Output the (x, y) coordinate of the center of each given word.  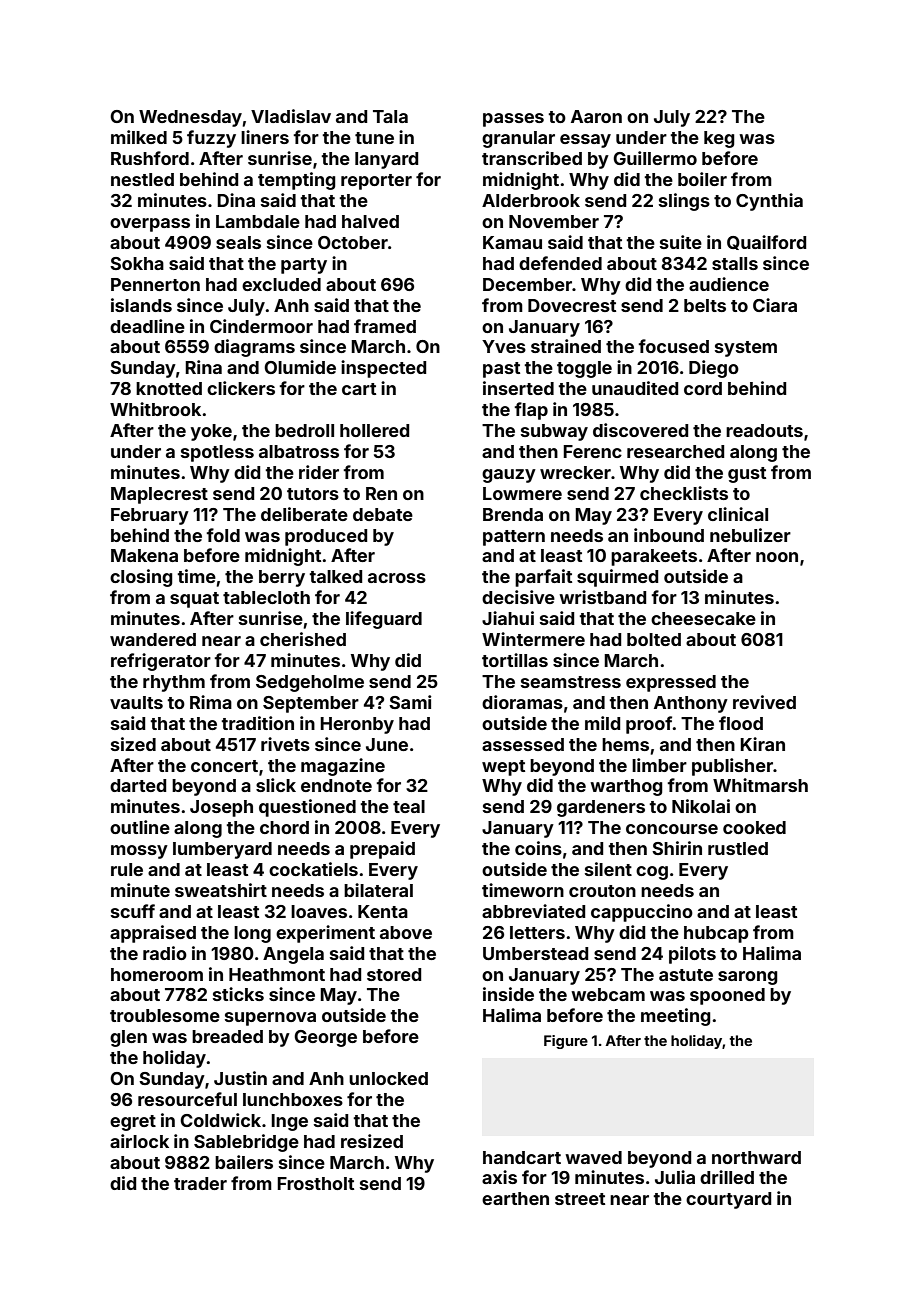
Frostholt (315, 1183)
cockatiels (313, 869)
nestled (142, 179)
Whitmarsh (760, 785)
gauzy (509, 476)
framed (385, 326)
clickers (241, 388)
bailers (244, 1162)
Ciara (775, 305)
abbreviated (533, 911)
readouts (764, 430)
